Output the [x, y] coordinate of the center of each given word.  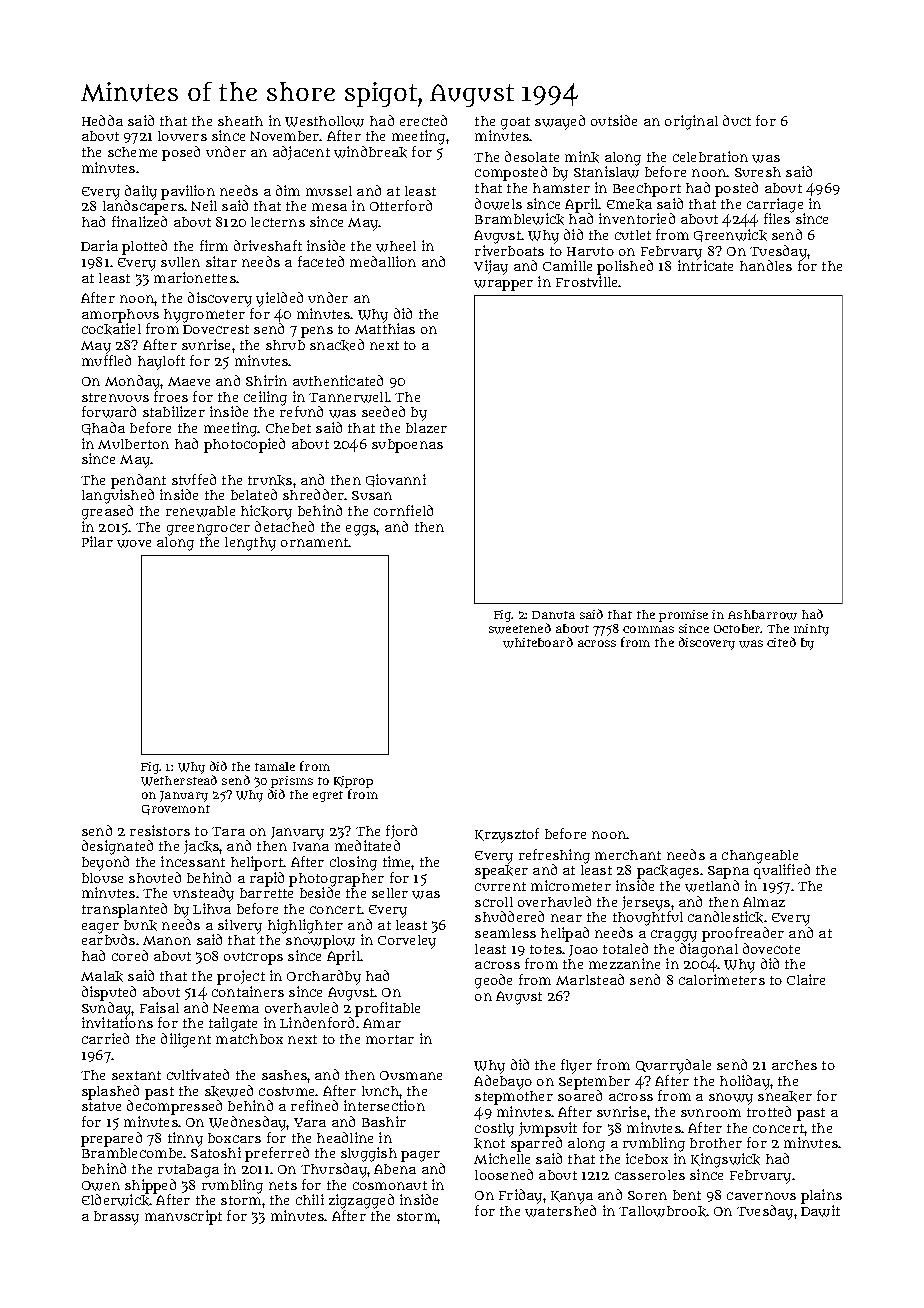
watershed [560, 1211]
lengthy [250, 544]
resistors [160, 830]
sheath [240, 121]
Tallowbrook [662, 1211]
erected [423, 120]
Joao [583, 951]
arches [794, 1065]
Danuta [553, 615]
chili [310, 1199]
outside [614, 120]
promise [683, 616]
